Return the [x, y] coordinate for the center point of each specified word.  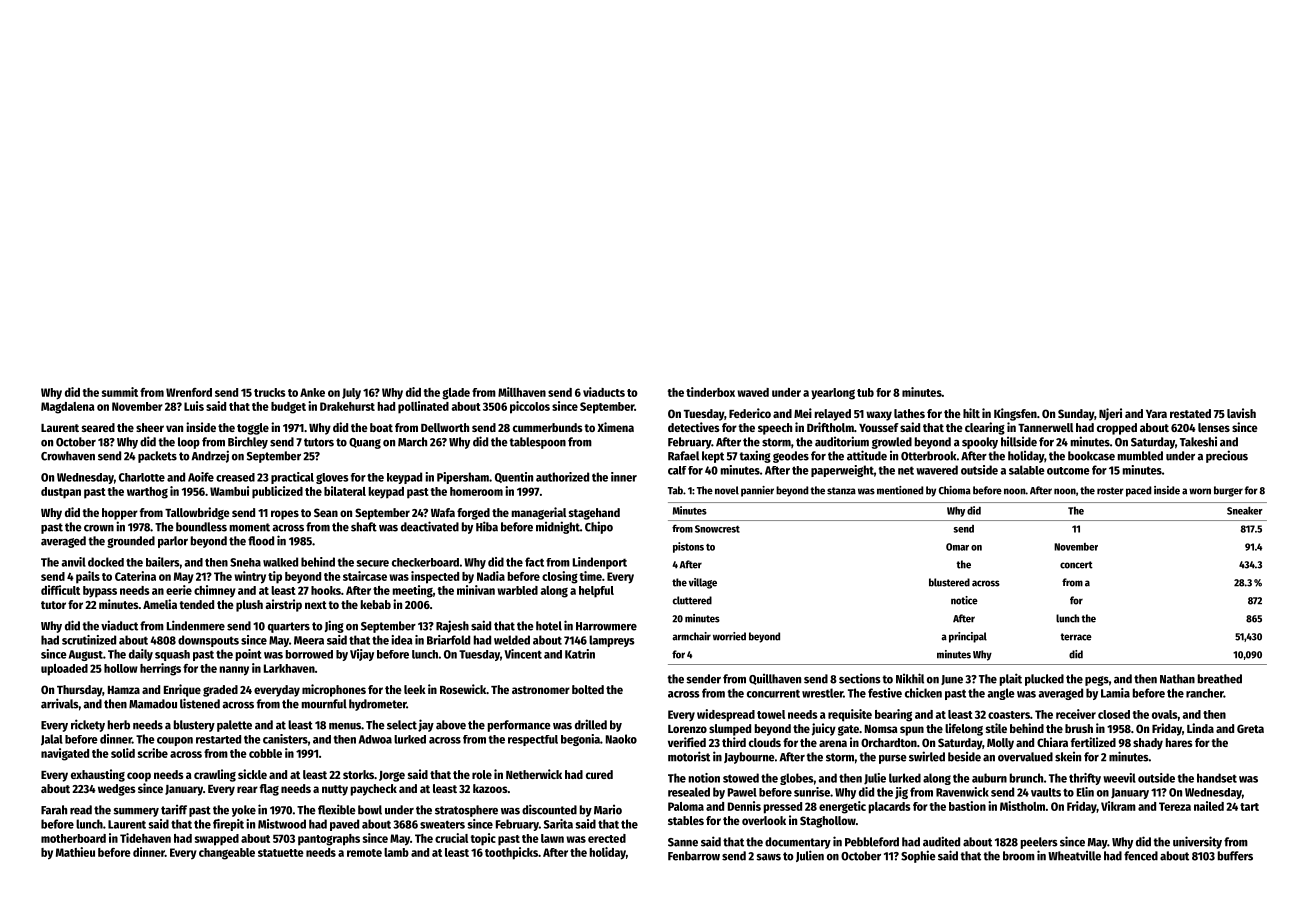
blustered [949, 582]
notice [964, 600]
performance [519, 726]
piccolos [530, 407]
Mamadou [153, 704]
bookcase [1091, 456]
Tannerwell [1045, 427]
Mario [608, 809]
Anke [312, 392]
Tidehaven [145, 838]
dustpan [61, 493]
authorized [562, 477]
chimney [215, 591]
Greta [1250, 728]
